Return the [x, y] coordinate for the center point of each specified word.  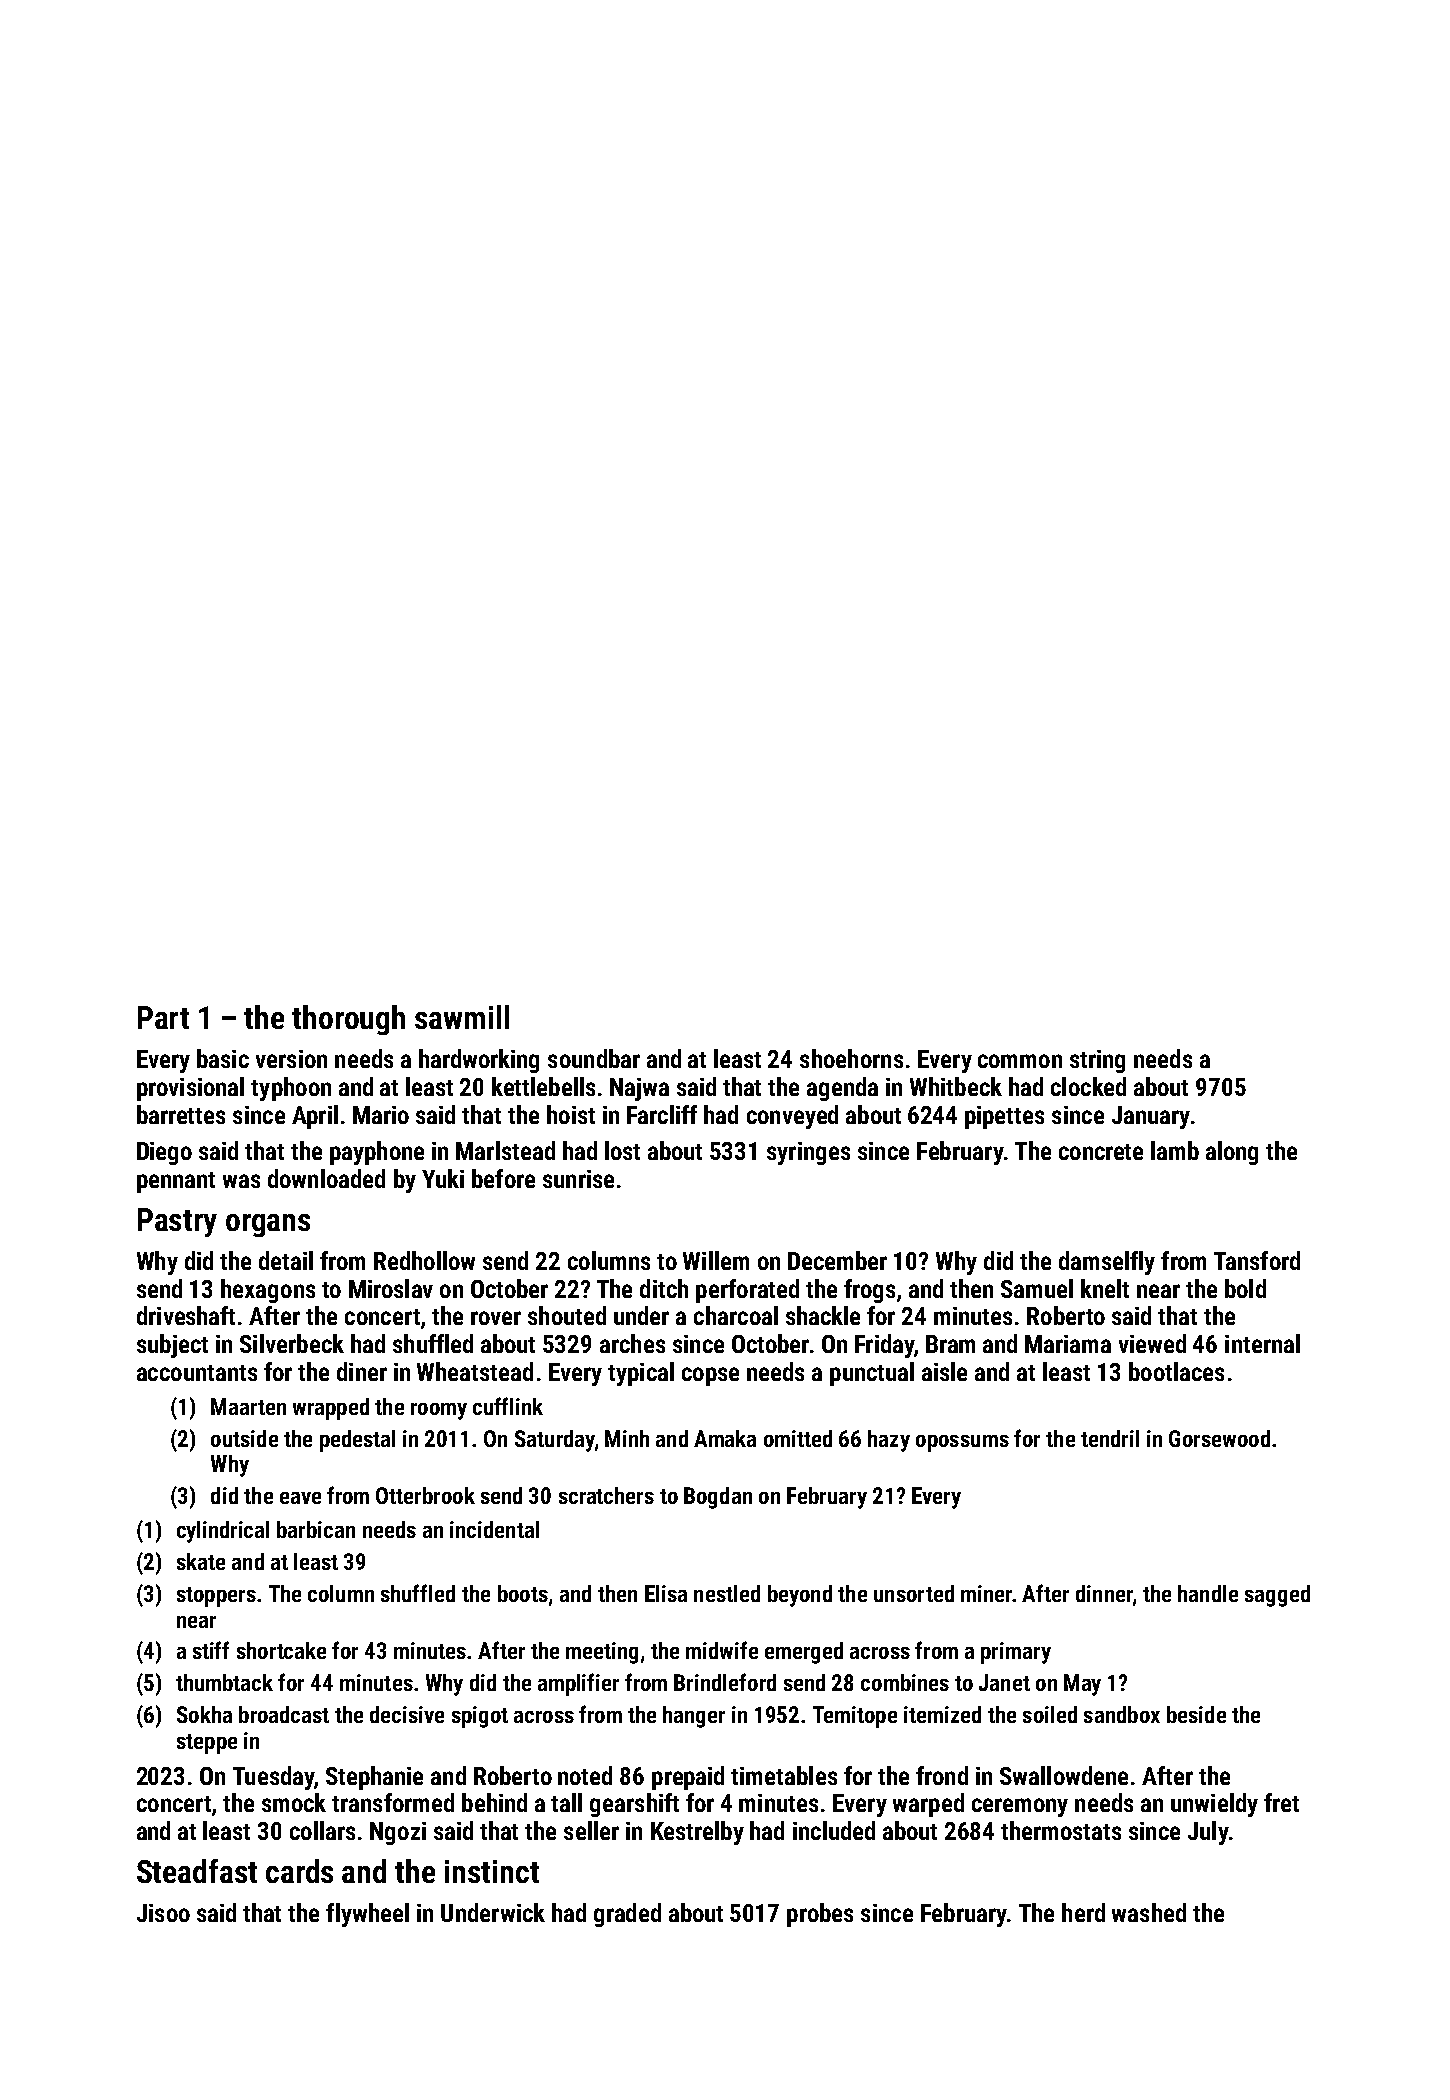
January [1151, 1117]
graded [627, 1915]
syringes [808, 1153]
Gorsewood [1219, 1438]
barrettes [181, 1114]
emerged [804, 1653]
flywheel [367, 1915]
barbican [316, 1529]
